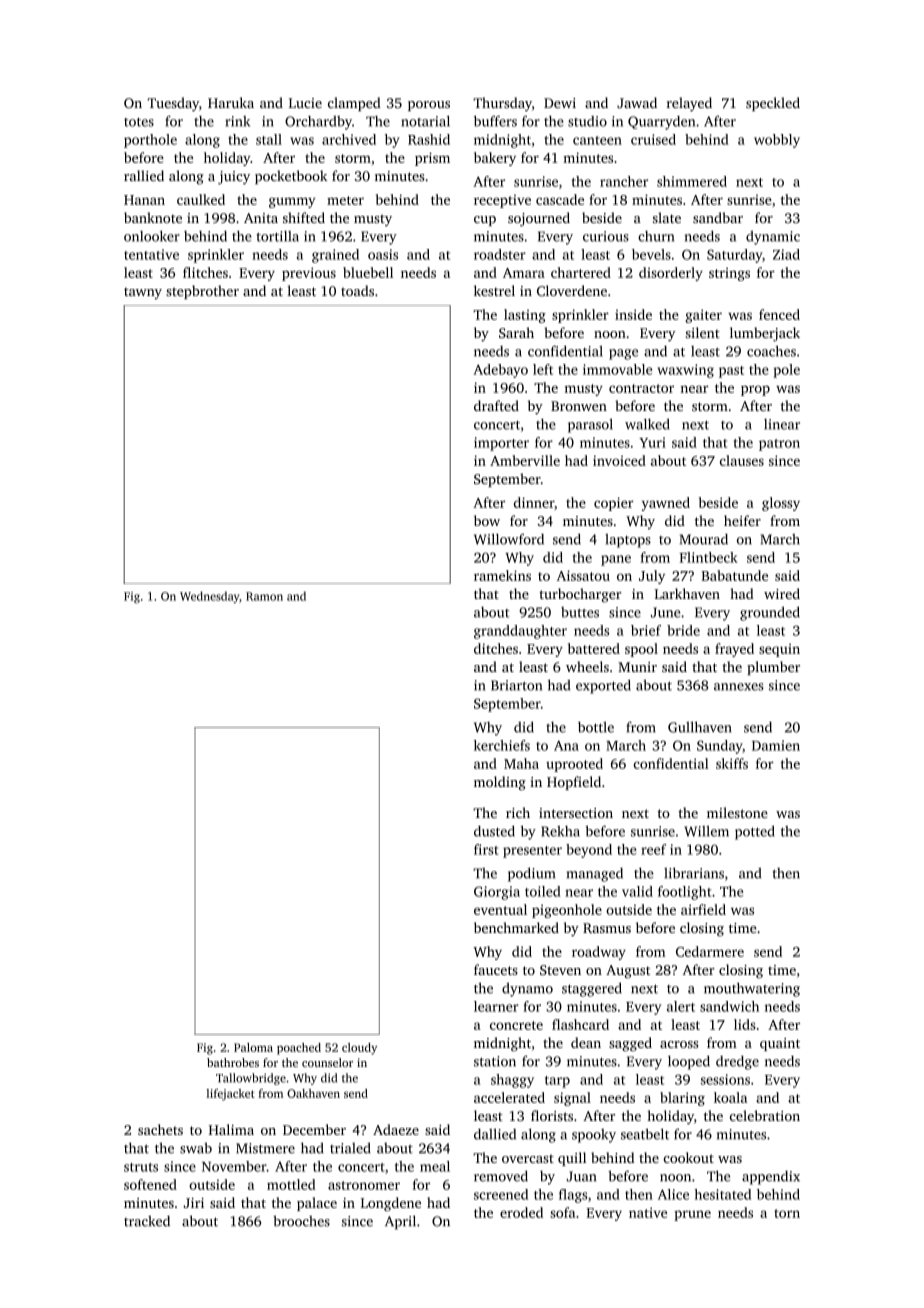 The image size is (924, 1308). What do you see at coordinates (264, 596) in the screenshot?
I see `Ramon` at bounding box center [264, 596].
